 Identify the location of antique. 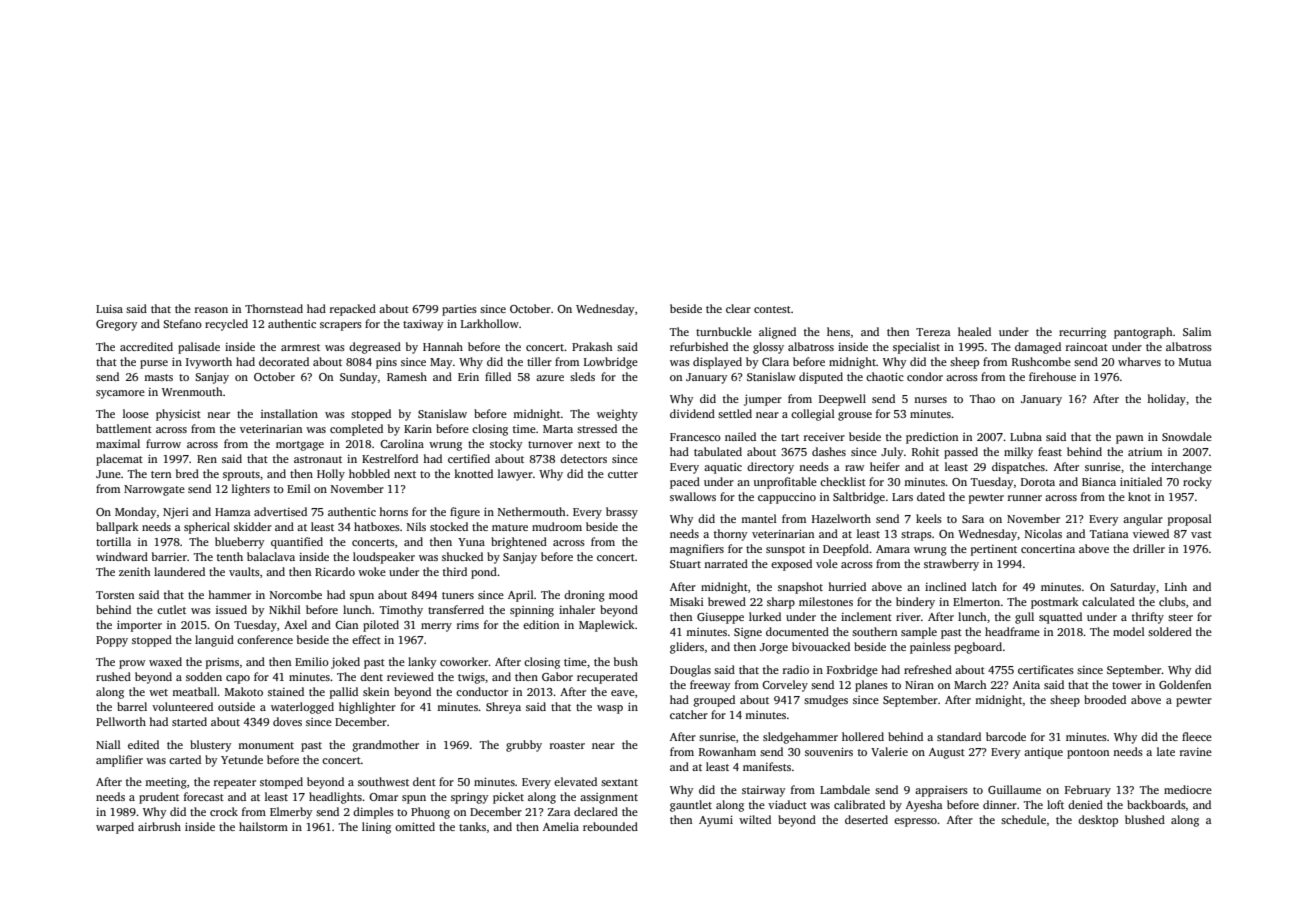
(1043, 753).
